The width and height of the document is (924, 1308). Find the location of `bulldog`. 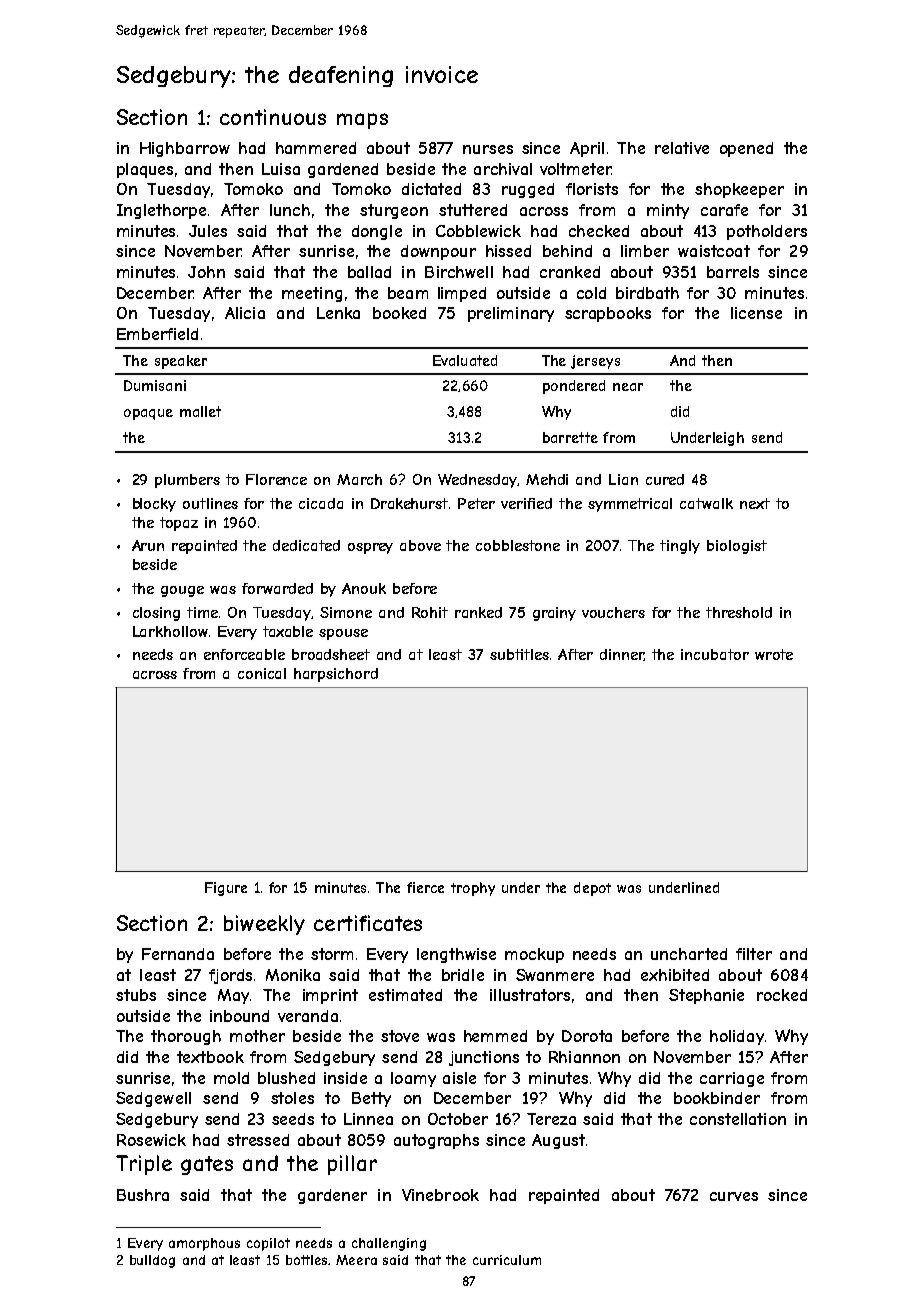

bulldog is located at coordinates (152, 1261).
